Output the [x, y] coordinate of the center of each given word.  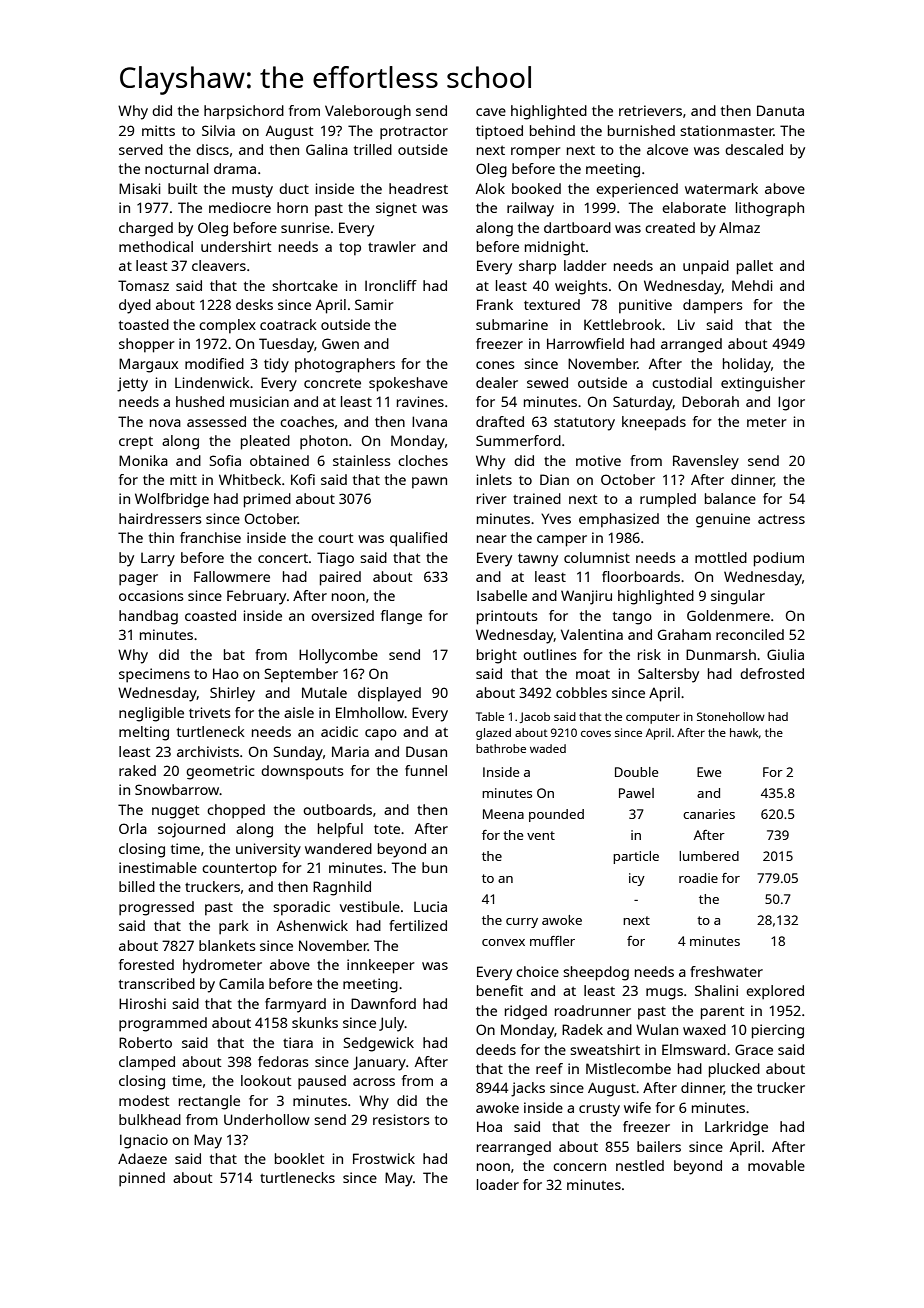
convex [503, 942]
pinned [142, 1179]
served [141, 149]
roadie [698, 878]
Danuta [780, 110]
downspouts [302, 772]
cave [491, 112]
